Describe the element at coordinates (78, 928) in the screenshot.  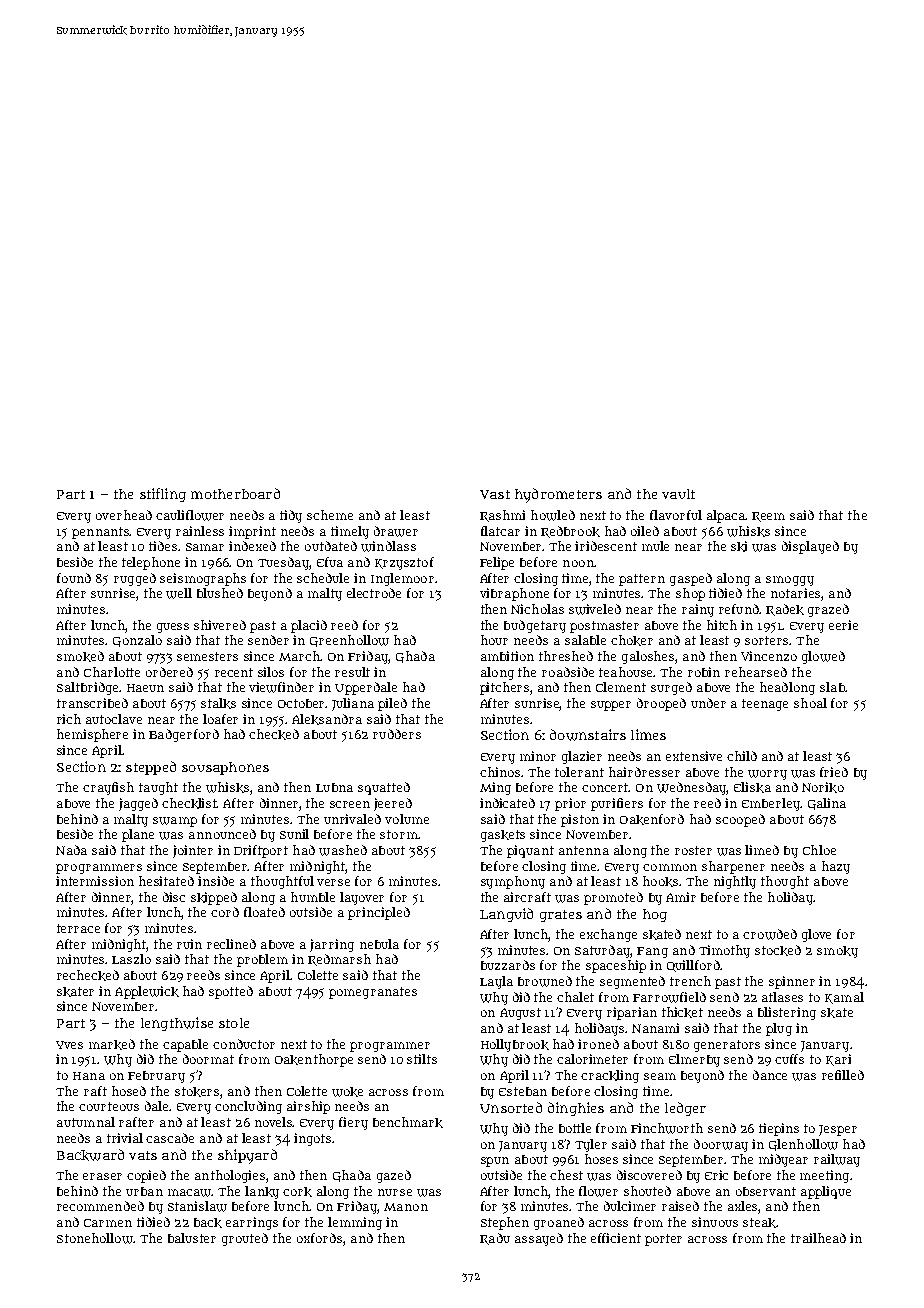
I see `terrace` at that location.
